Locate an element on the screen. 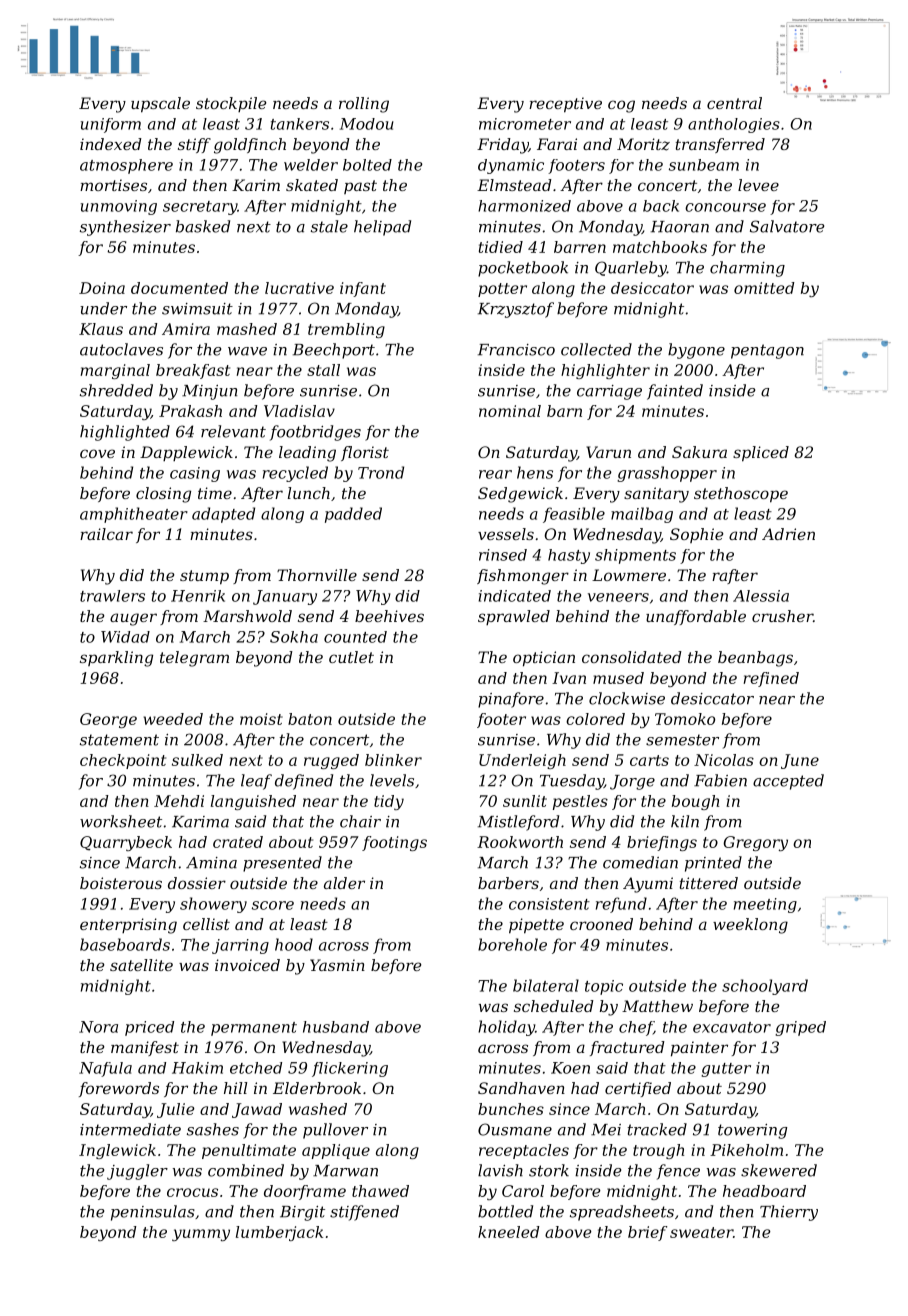  trembling is located at coordinates (346, 330).
